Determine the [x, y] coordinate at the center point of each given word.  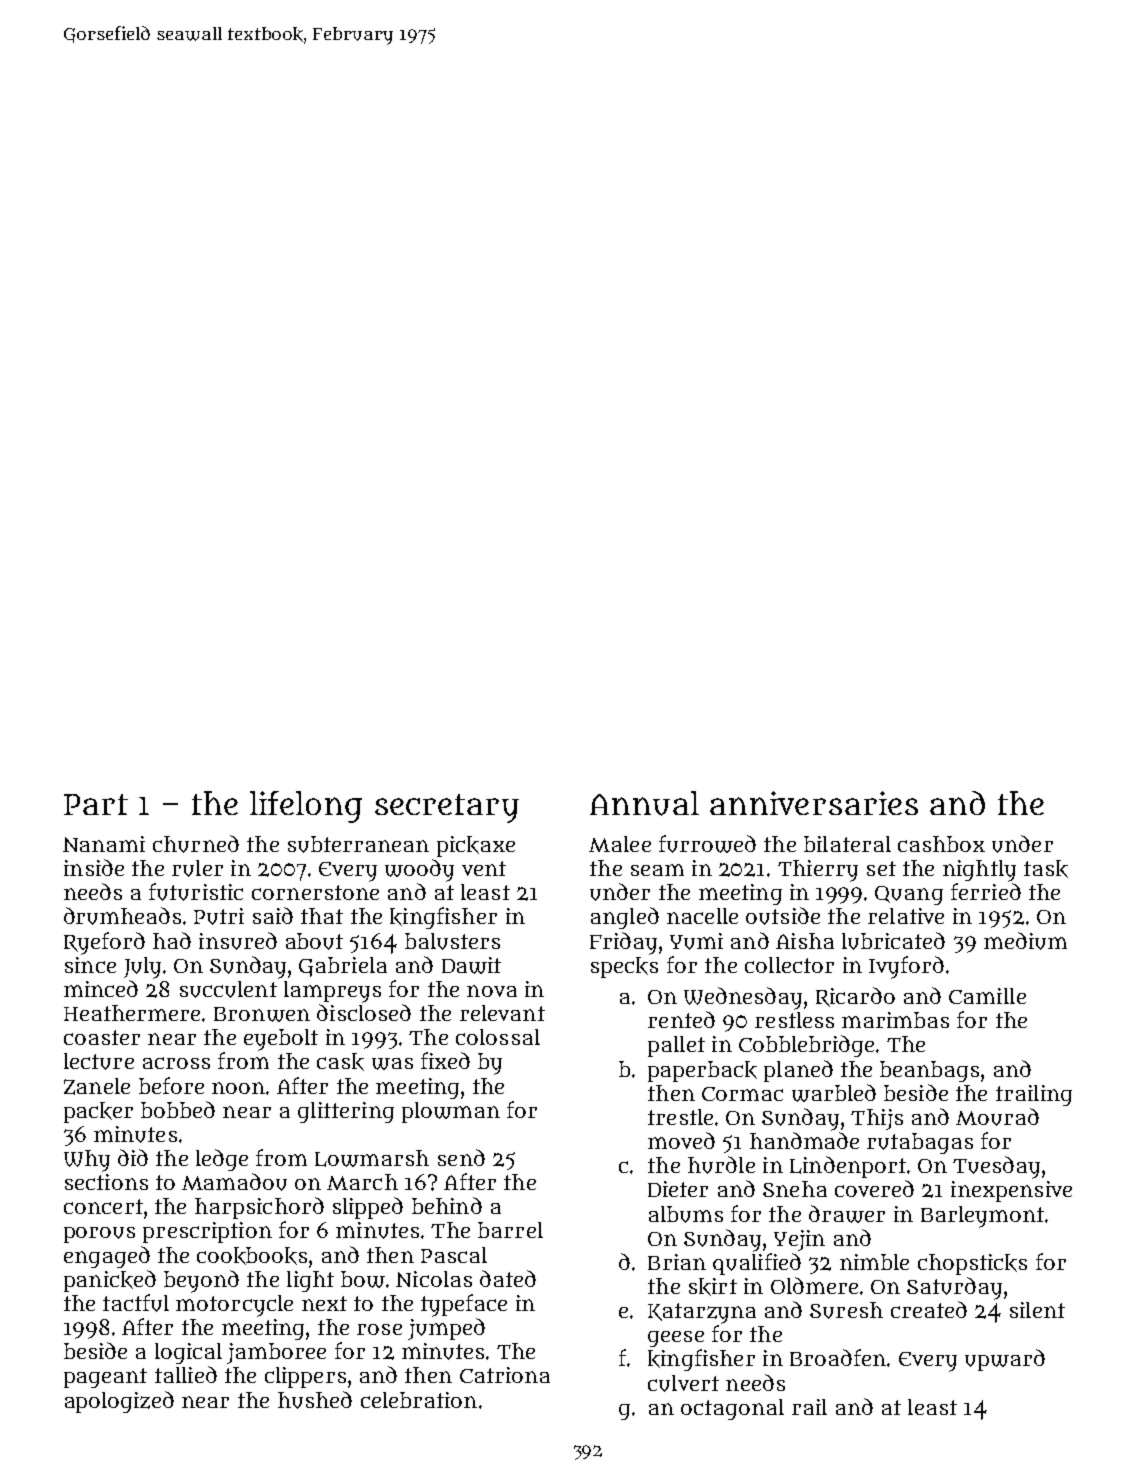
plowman [451, 1112]
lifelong [306, 807]
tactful [136, 1303]
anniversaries [814, 803]
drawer [847, 1214]
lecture [99, 1061]
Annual [644, 803]
